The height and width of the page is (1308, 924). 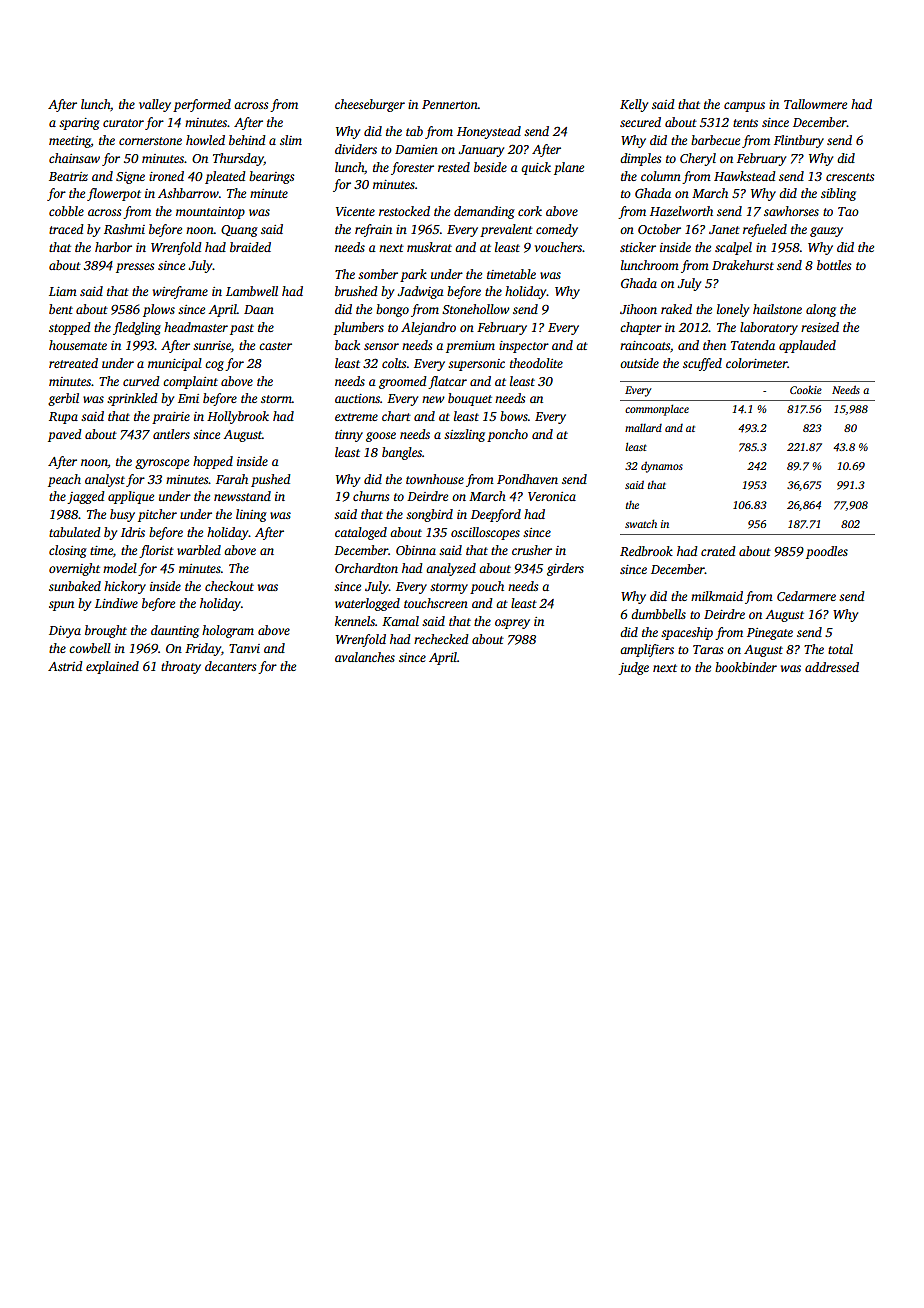 What do you see at coordinates (105, 480) in the page?
I see `analyst` at bounding box center [105, 480].
